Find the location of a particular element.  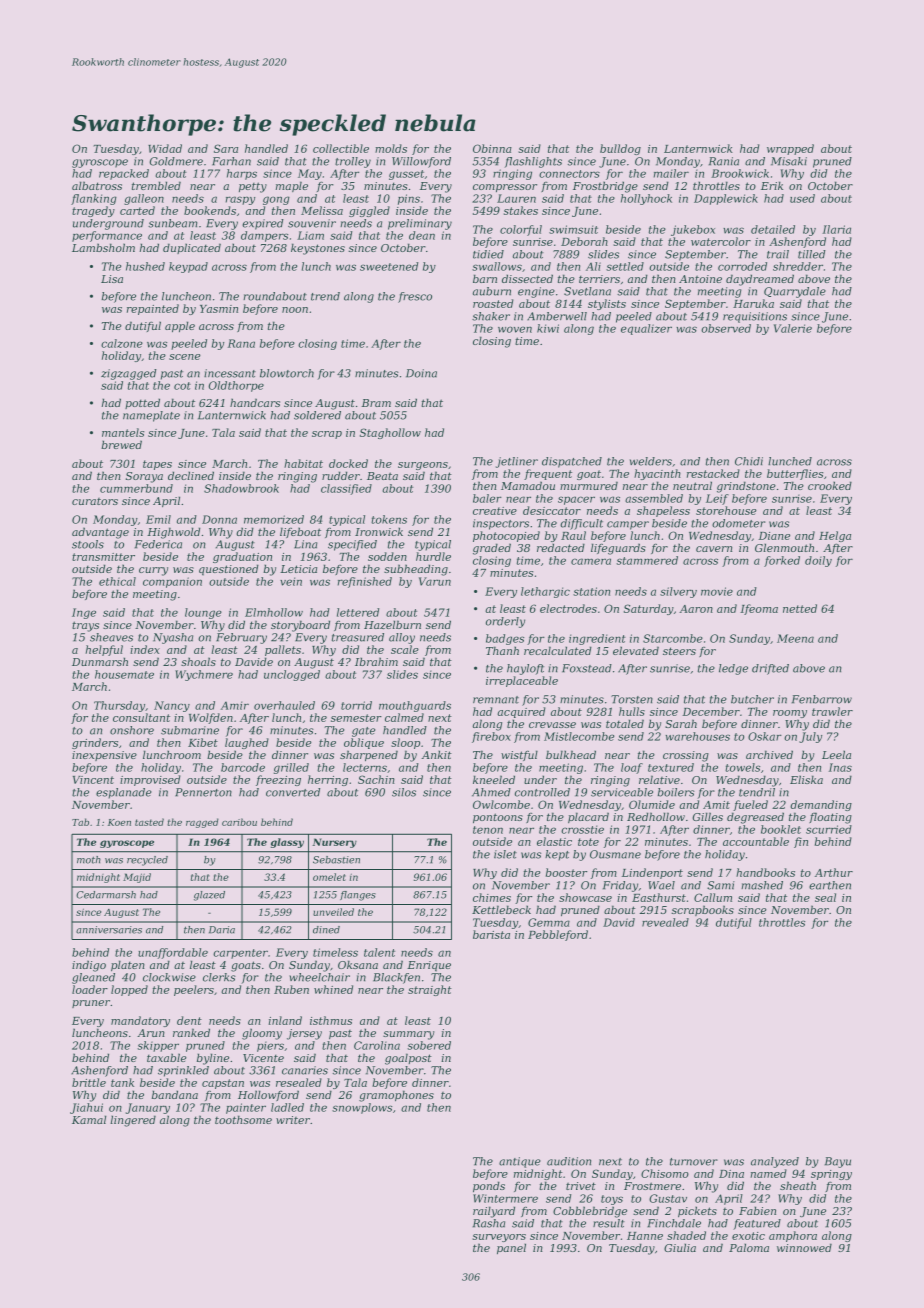

Arthur is located at coordinates (834, 872).
